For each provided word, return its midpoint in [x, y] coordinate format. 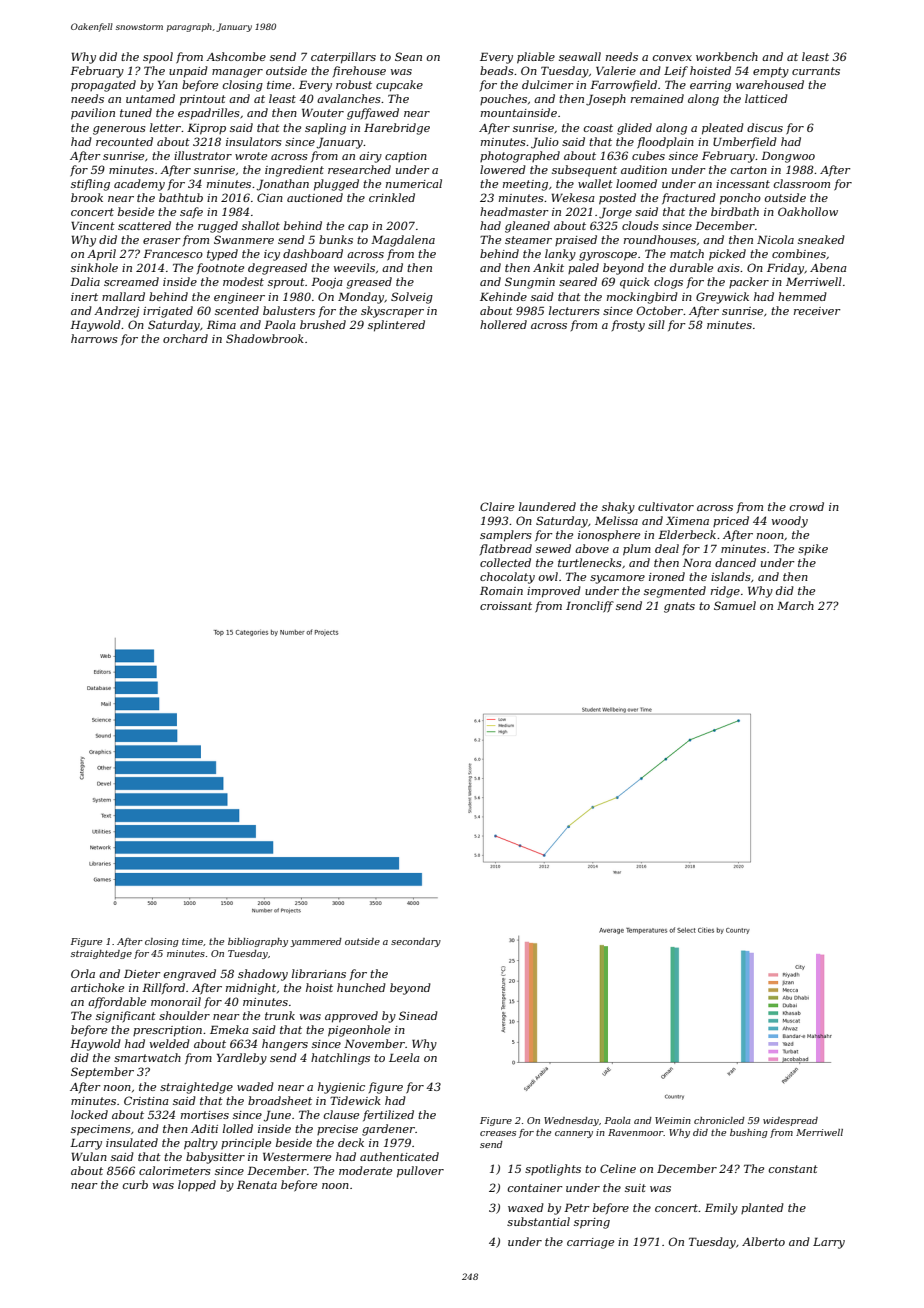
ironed [667, 576]
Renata [257, 1184]
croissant [506, 606]
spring [592, 1223]
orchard [185, 338]
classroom [802, 183]
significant [126, 1017]
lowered [503, 169]
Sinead [418, 1015]
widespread [790, 1121]
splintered [396, 326]
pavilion [93, 114]
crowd [807, 506]
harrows [94, 338]
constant [793, 1169]
